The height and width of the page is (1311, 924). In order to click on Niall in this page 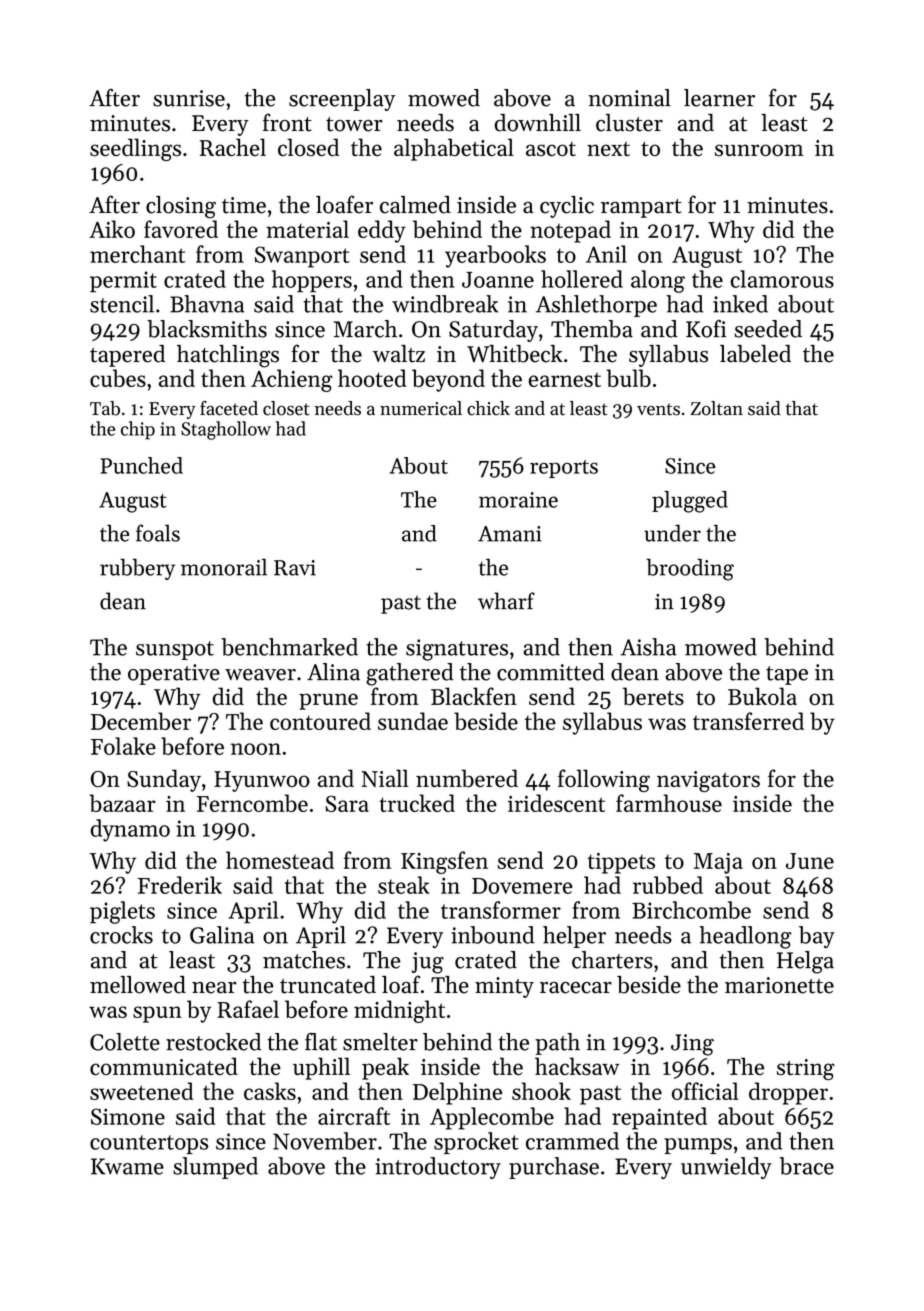, I will do `click(385, 778)`.
